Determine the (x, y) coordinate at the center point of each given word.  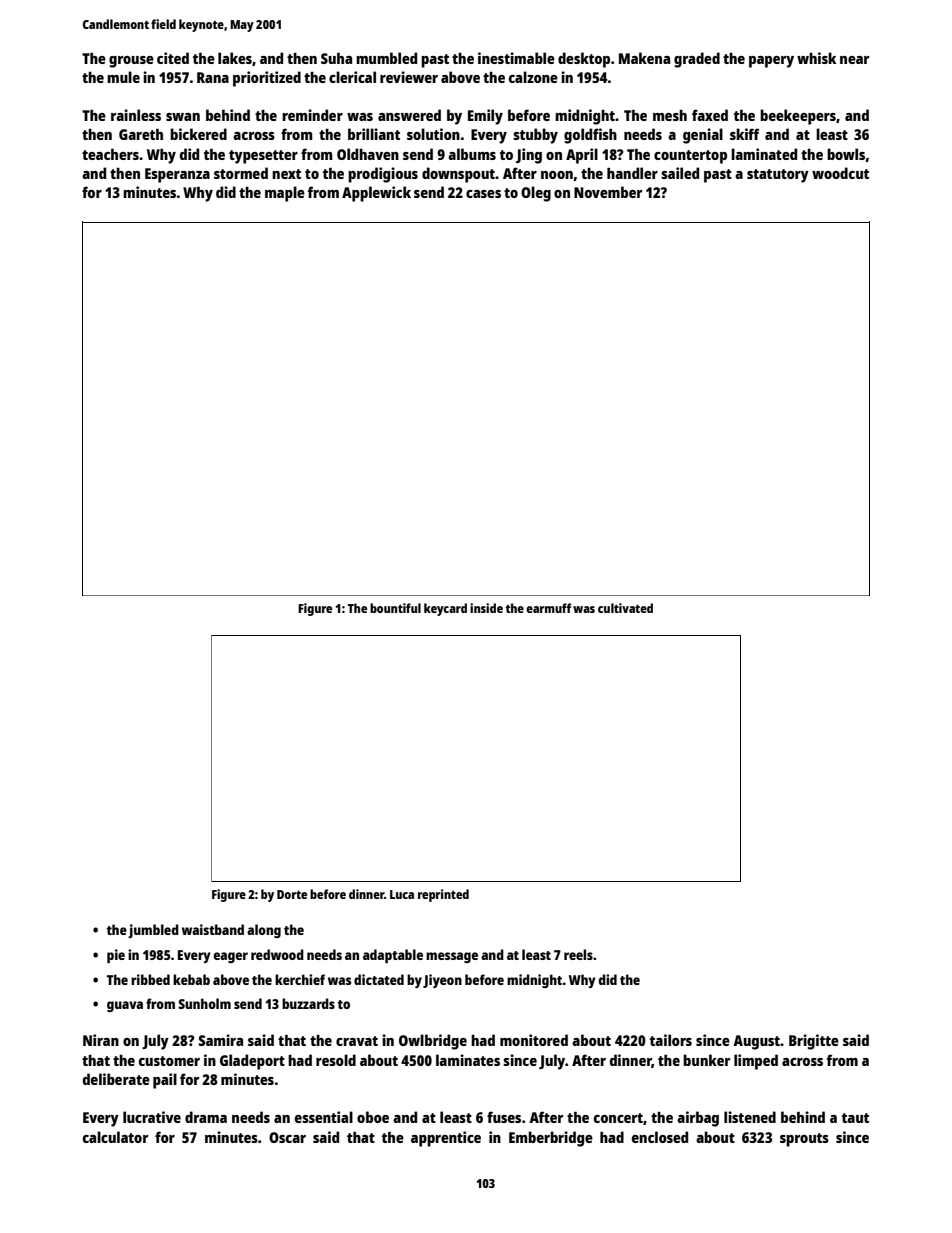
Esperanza (177, 175)
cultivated (625, 608)
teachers (110, 154)
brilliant (374, 134)
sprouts (804, 1140)
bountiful (395, 608)
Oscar (287, 1137)
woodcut (840, 173)
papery (771, 62)
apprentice (446, 1139)
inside (486, 608)
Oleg (536, 194)
